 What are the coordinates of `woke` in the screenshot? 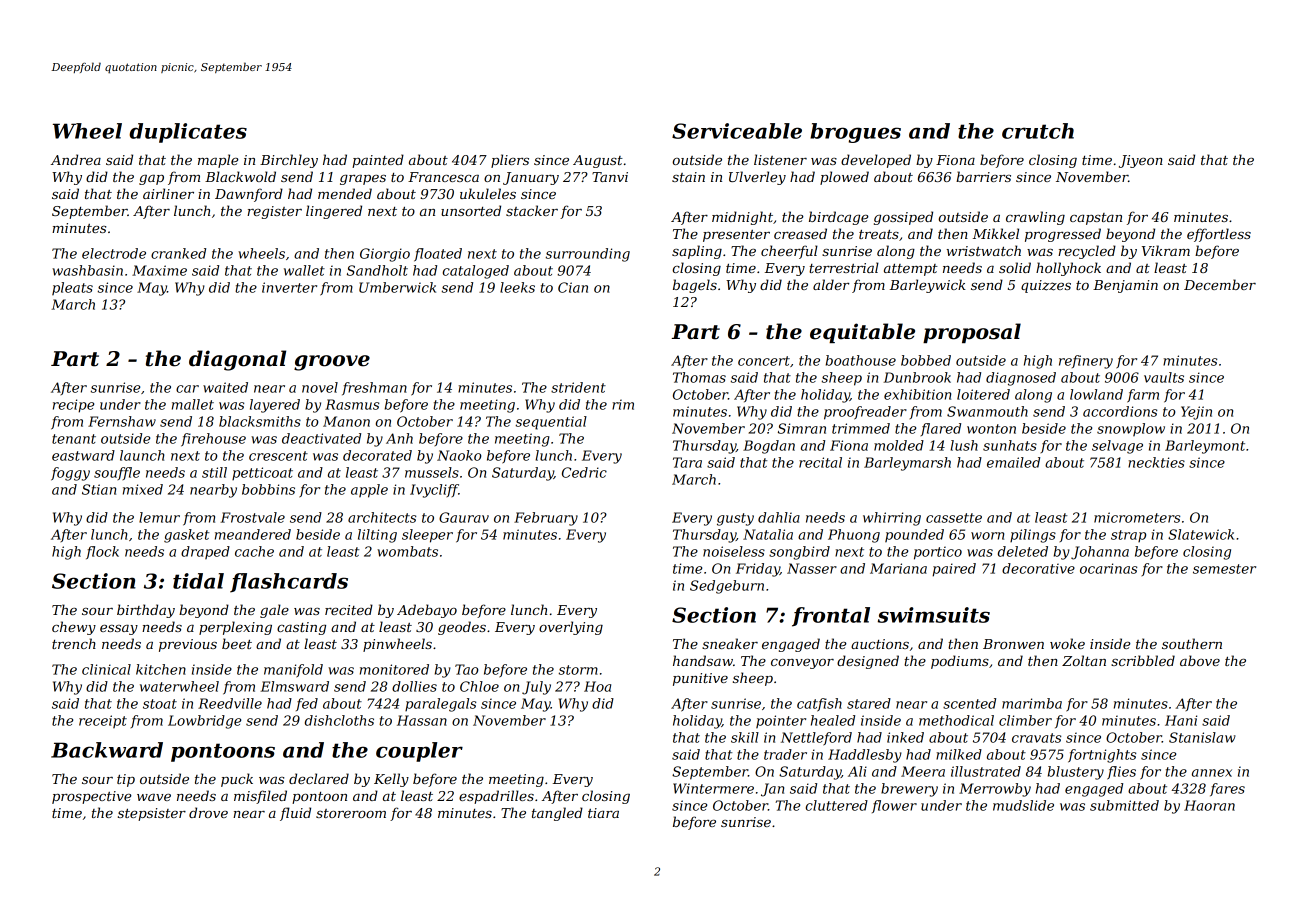 It's located at (1067, 643).
